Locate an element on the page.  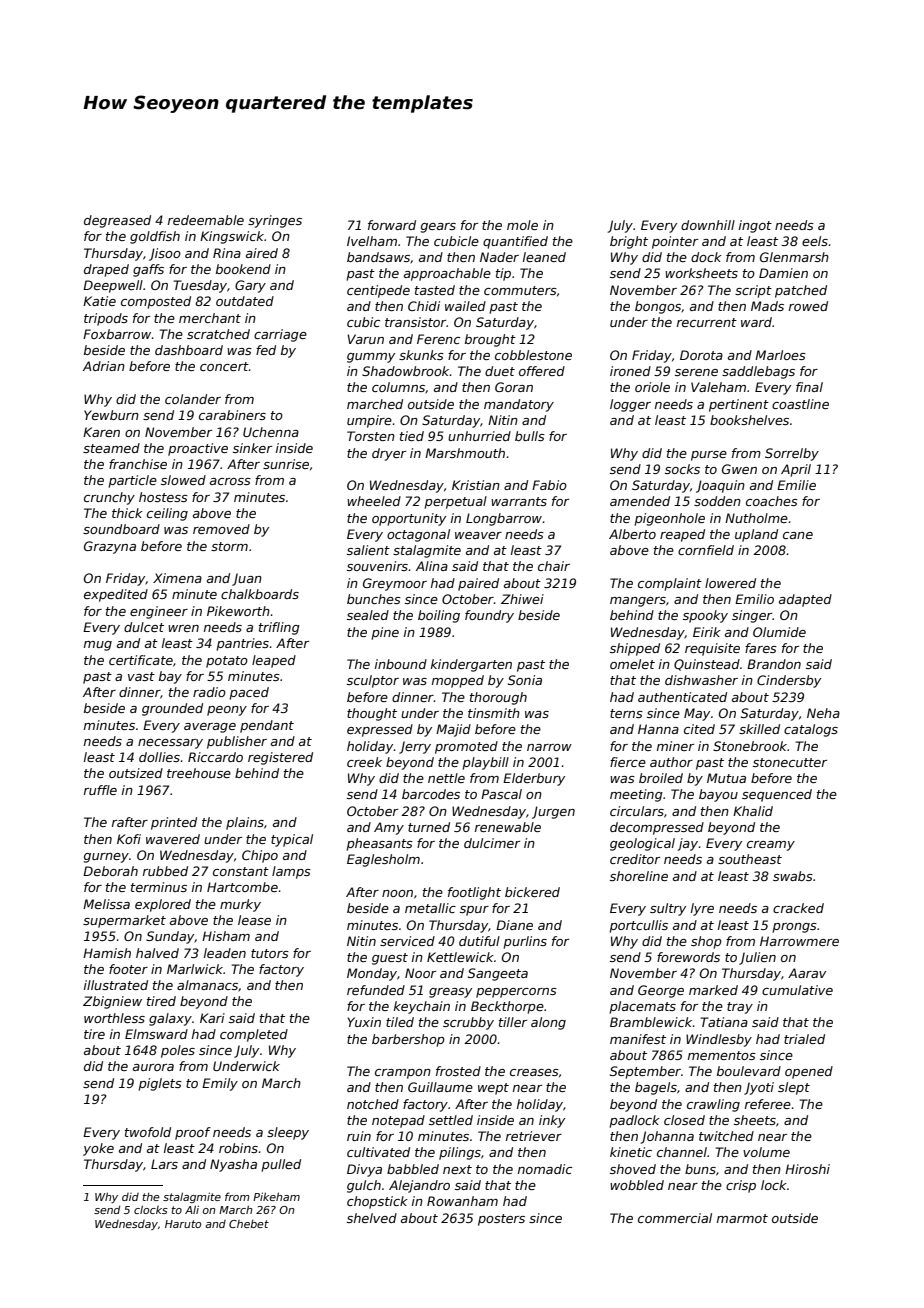
metallic is located at coordinates (430, 908).
